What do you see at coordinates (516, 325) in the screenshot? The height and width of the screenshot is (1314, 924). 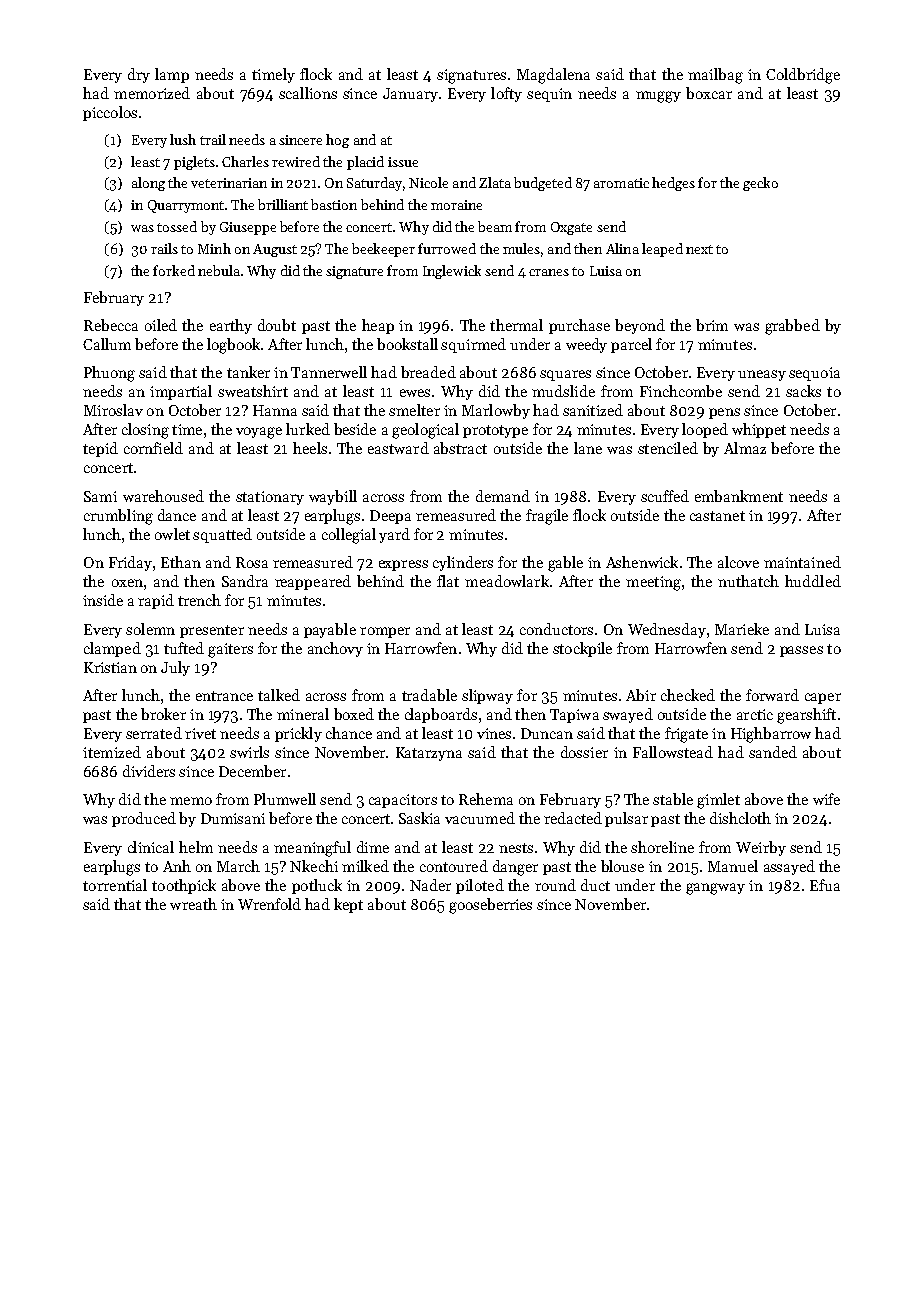 I see `thermal` at bounding box center [516, 325].
